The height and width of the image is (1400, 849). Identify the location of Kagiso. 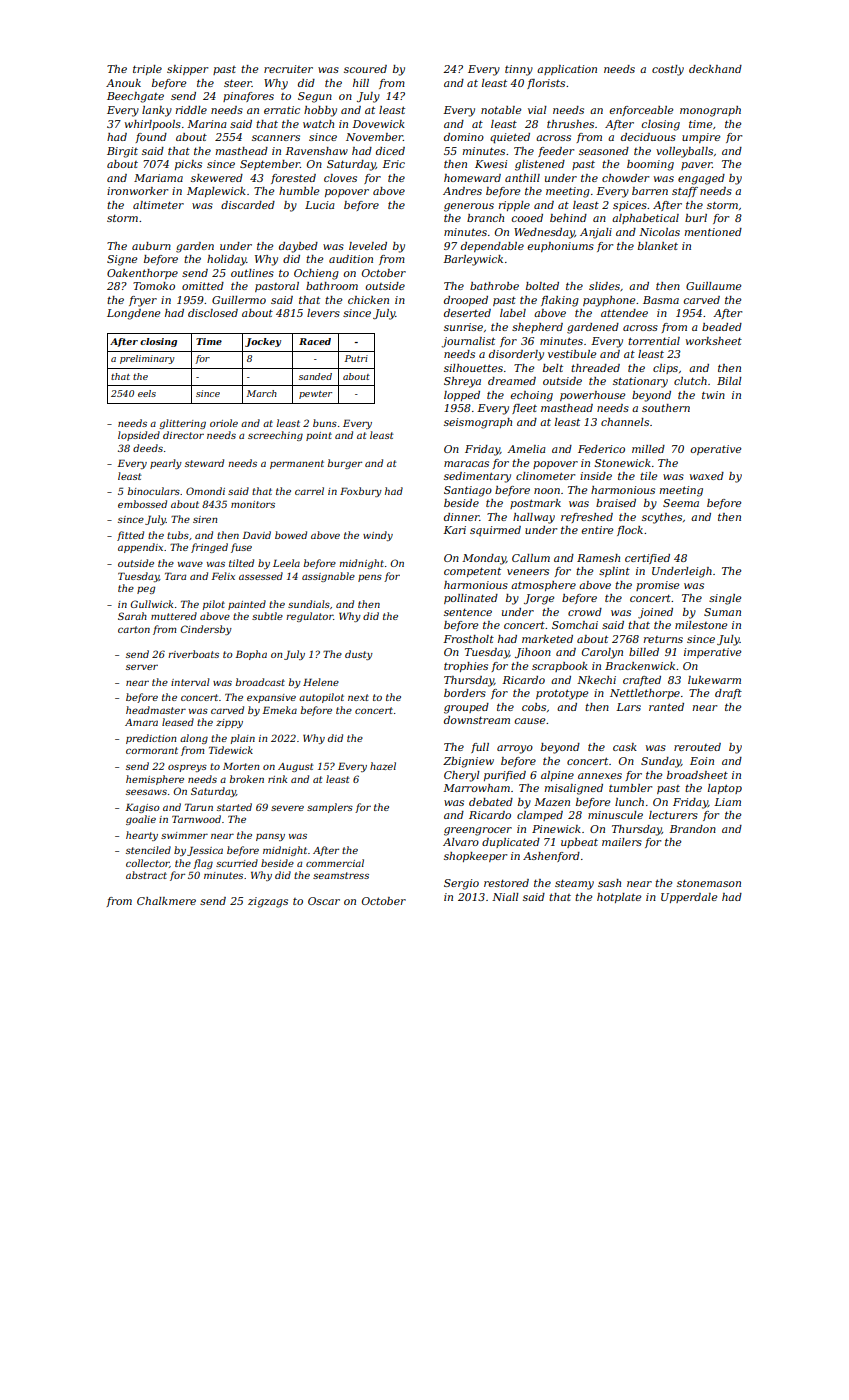
(142, 808).
